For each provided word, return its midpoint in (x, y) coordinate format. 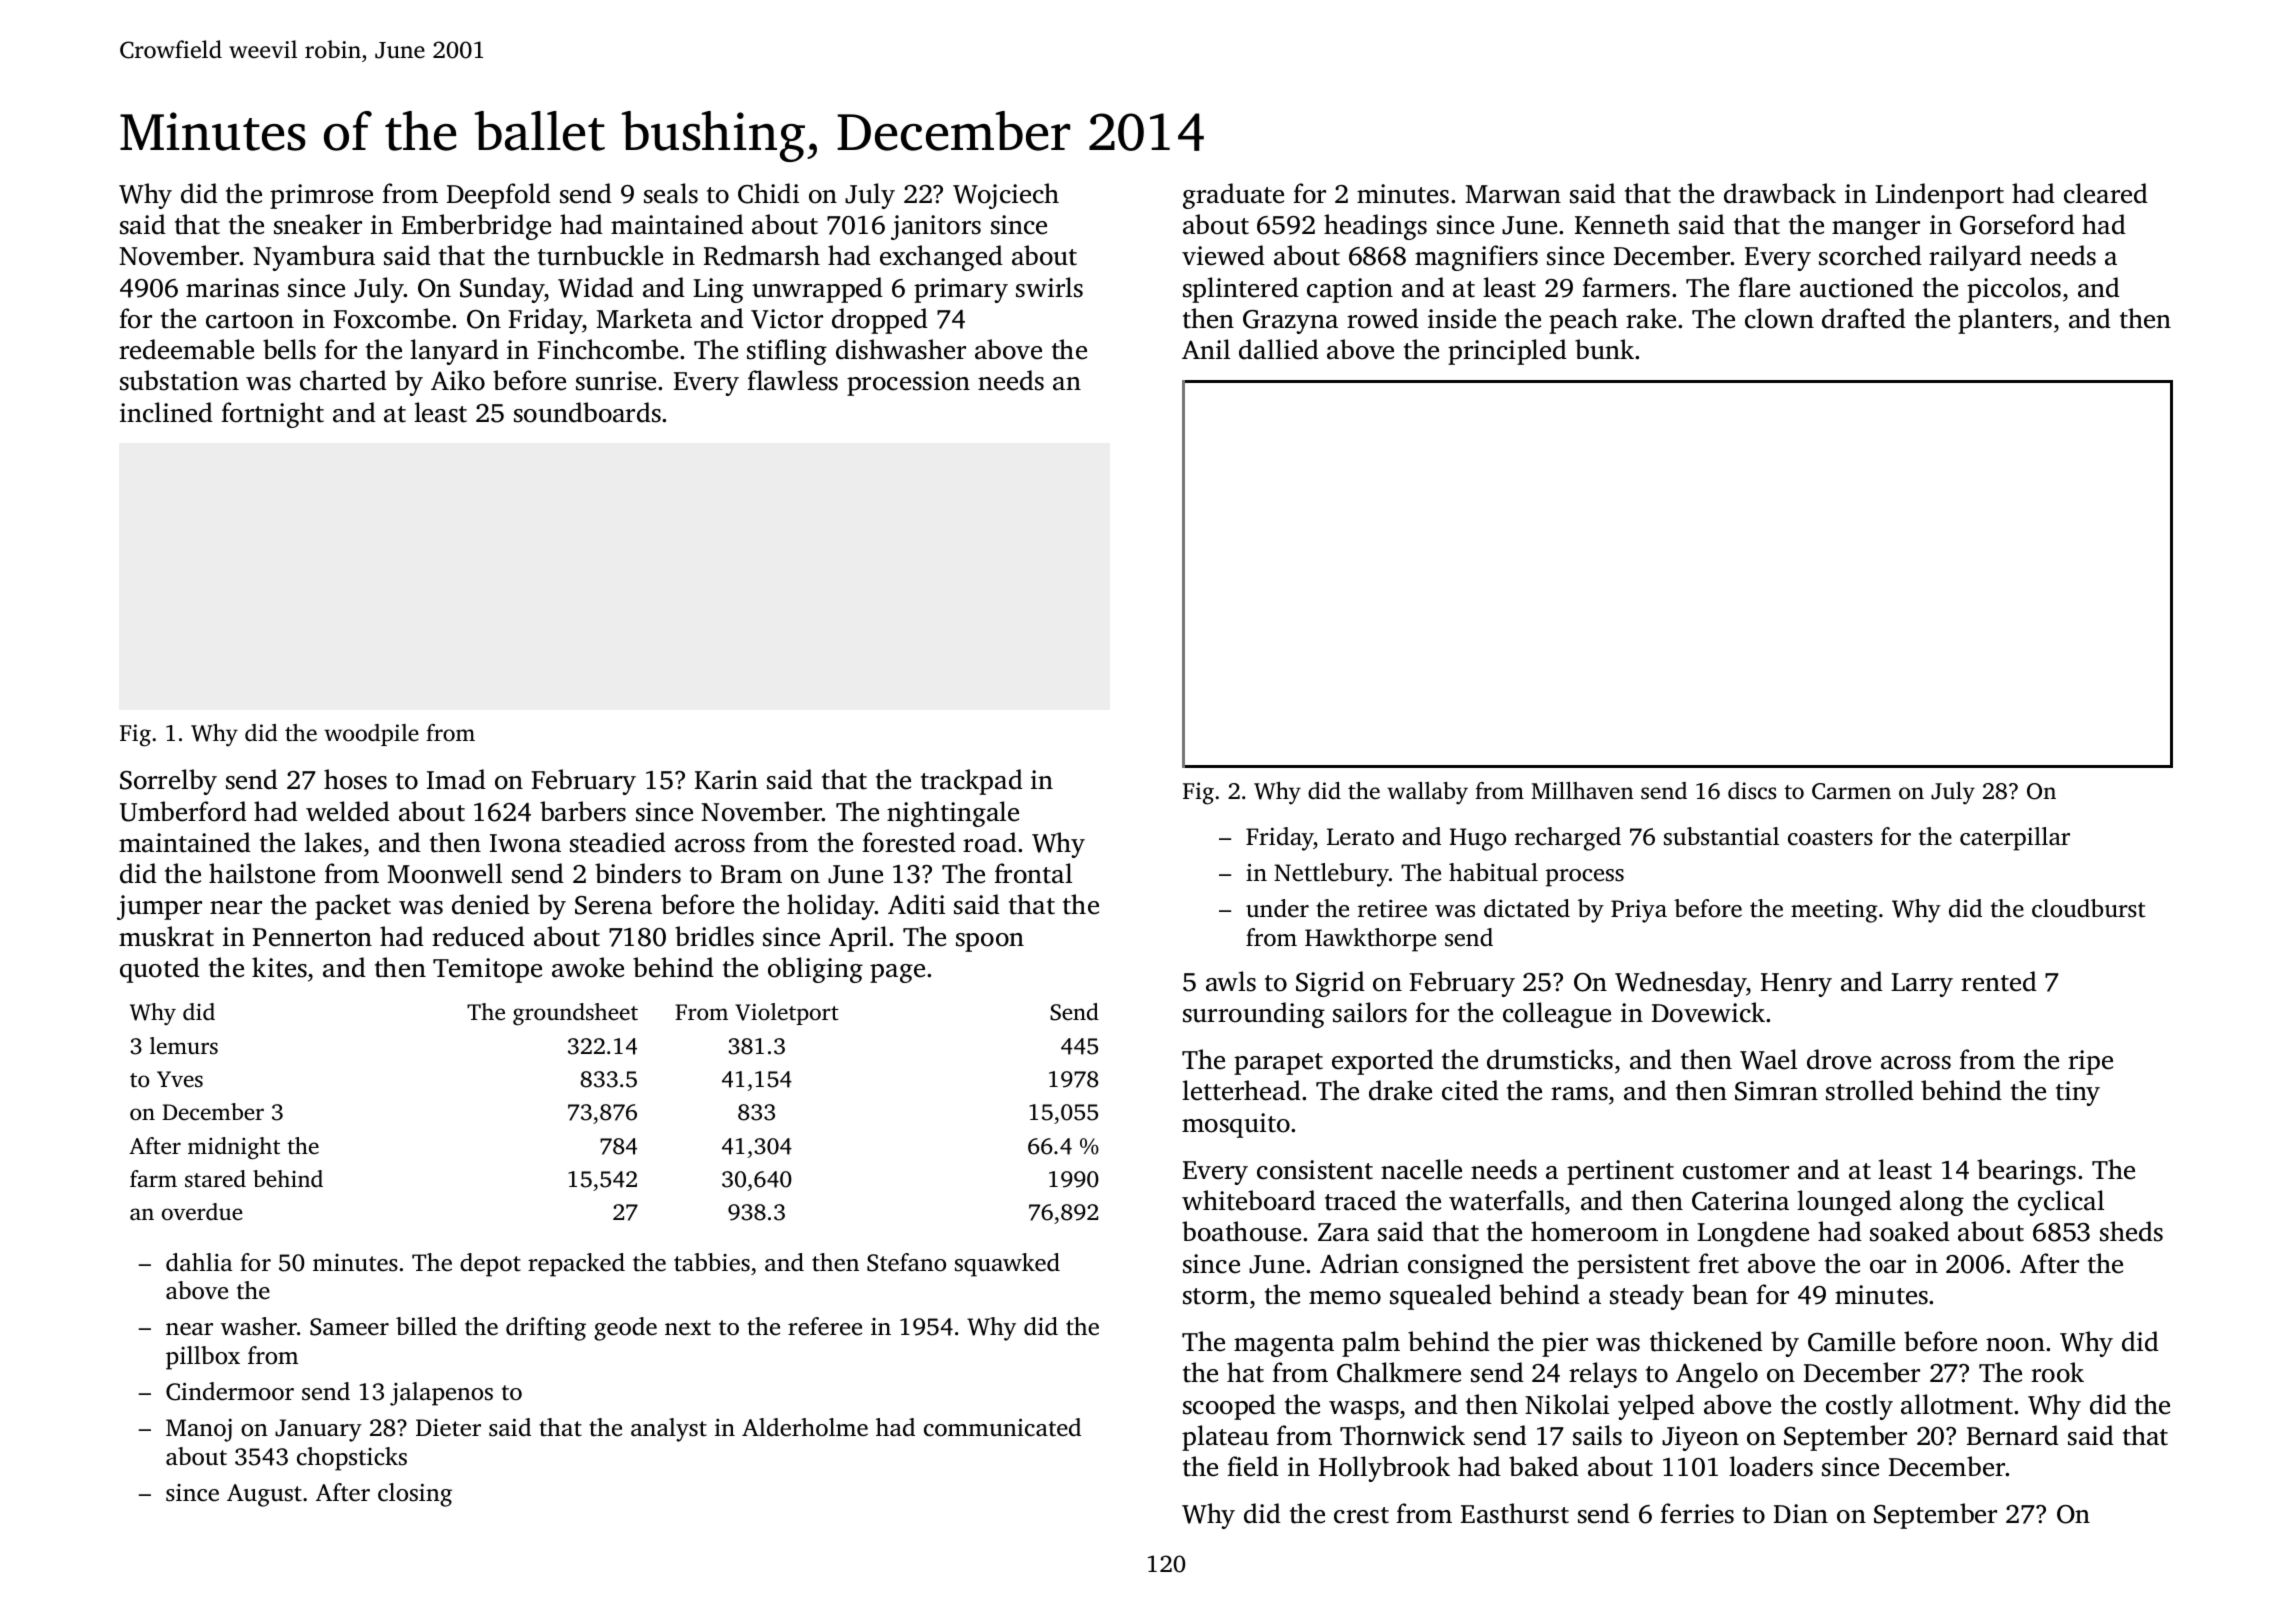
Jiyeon (1700, 1438)
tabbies (712, 1262)
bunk (1604, 349)
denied (491, 904)
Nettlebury (1331, 875)
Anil (1206, 349)
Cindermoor (230, 1391)
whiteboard (1249, 1200)
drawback (1780, 193)
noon (2015, 1345)
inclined (166, 412)
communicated (1002, 1427)
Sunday (502, 290)
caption (1350, 290)
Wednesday (1681, 984)
